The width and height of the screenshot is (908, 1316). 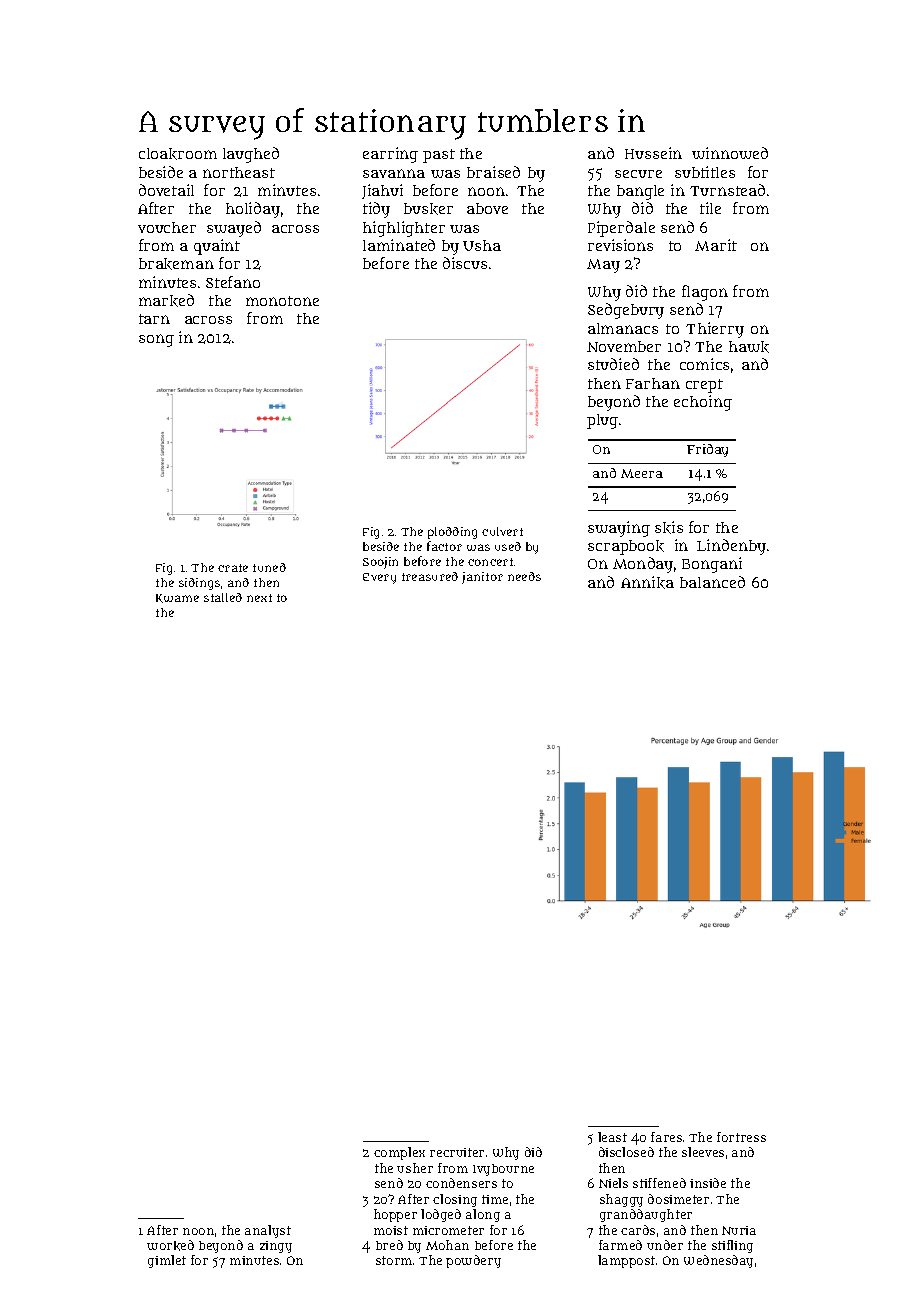 What do you see at coordinates (282, 301) in the screenshot?
I see `monotone` at bounding box center [282, 301].
